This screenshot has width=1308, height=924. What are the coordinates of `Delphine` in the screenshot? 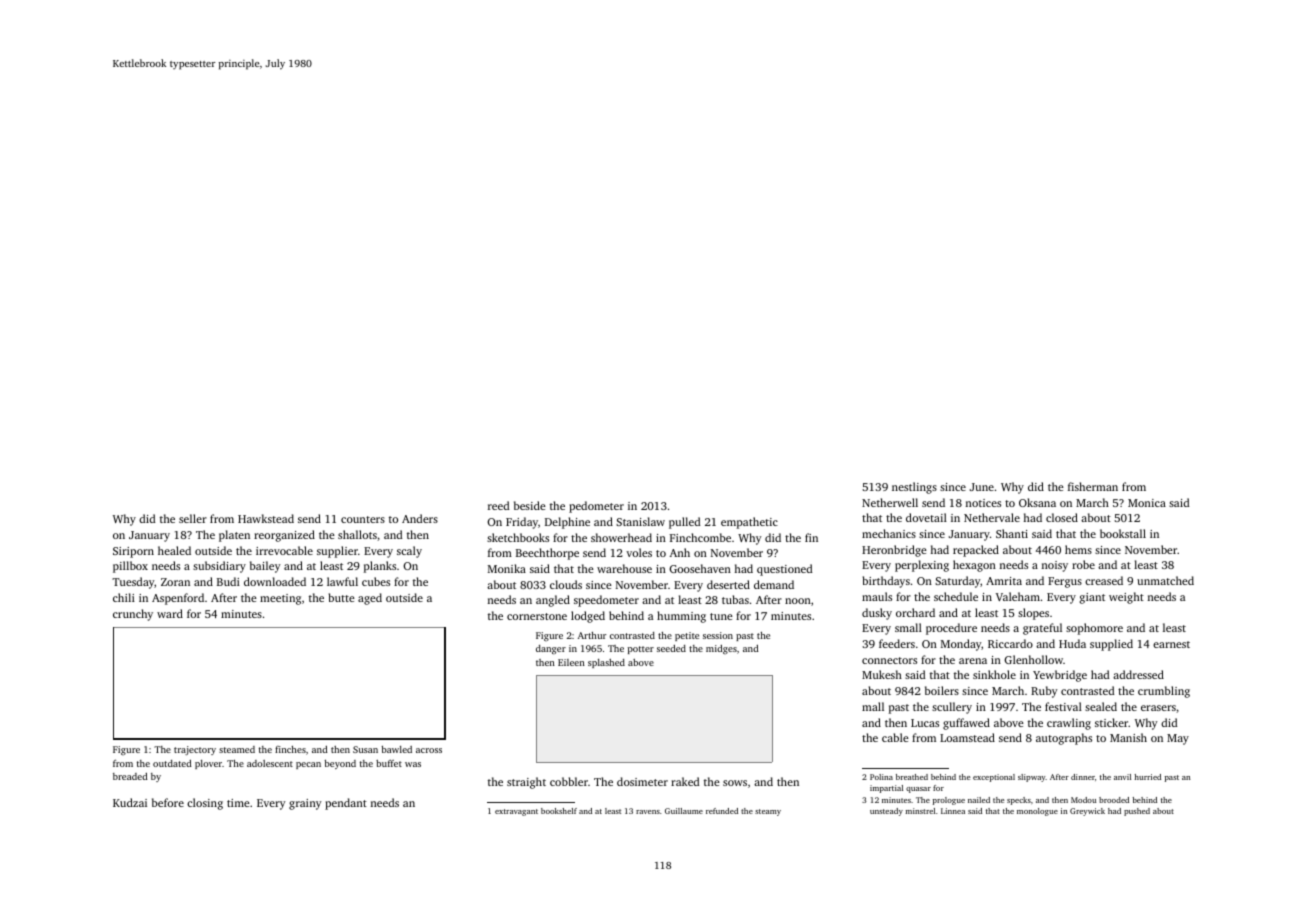 It's located at (567, 523).
